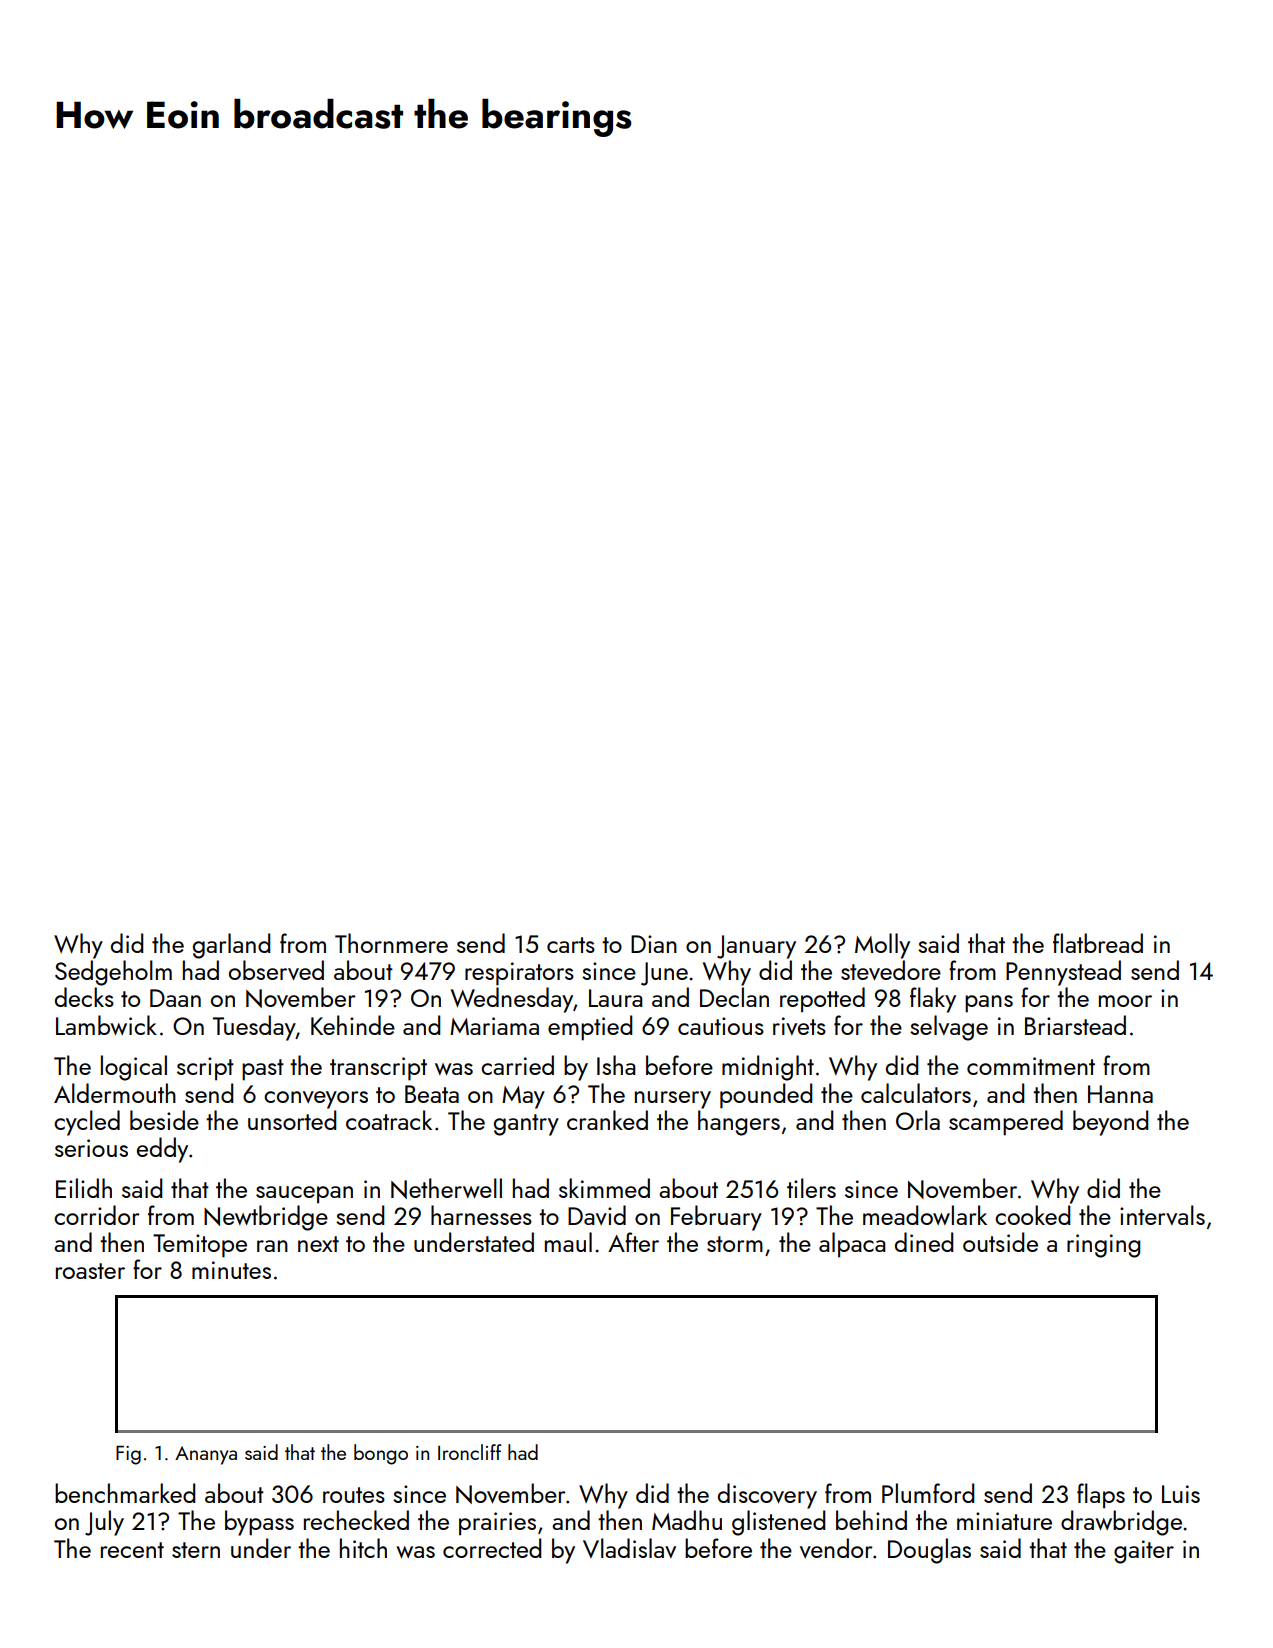 The image size is (1273, 1648). What do you see at coordinates (1125, 1001) in the image?
I see `moor` at bounding box center [1125, 1001].
